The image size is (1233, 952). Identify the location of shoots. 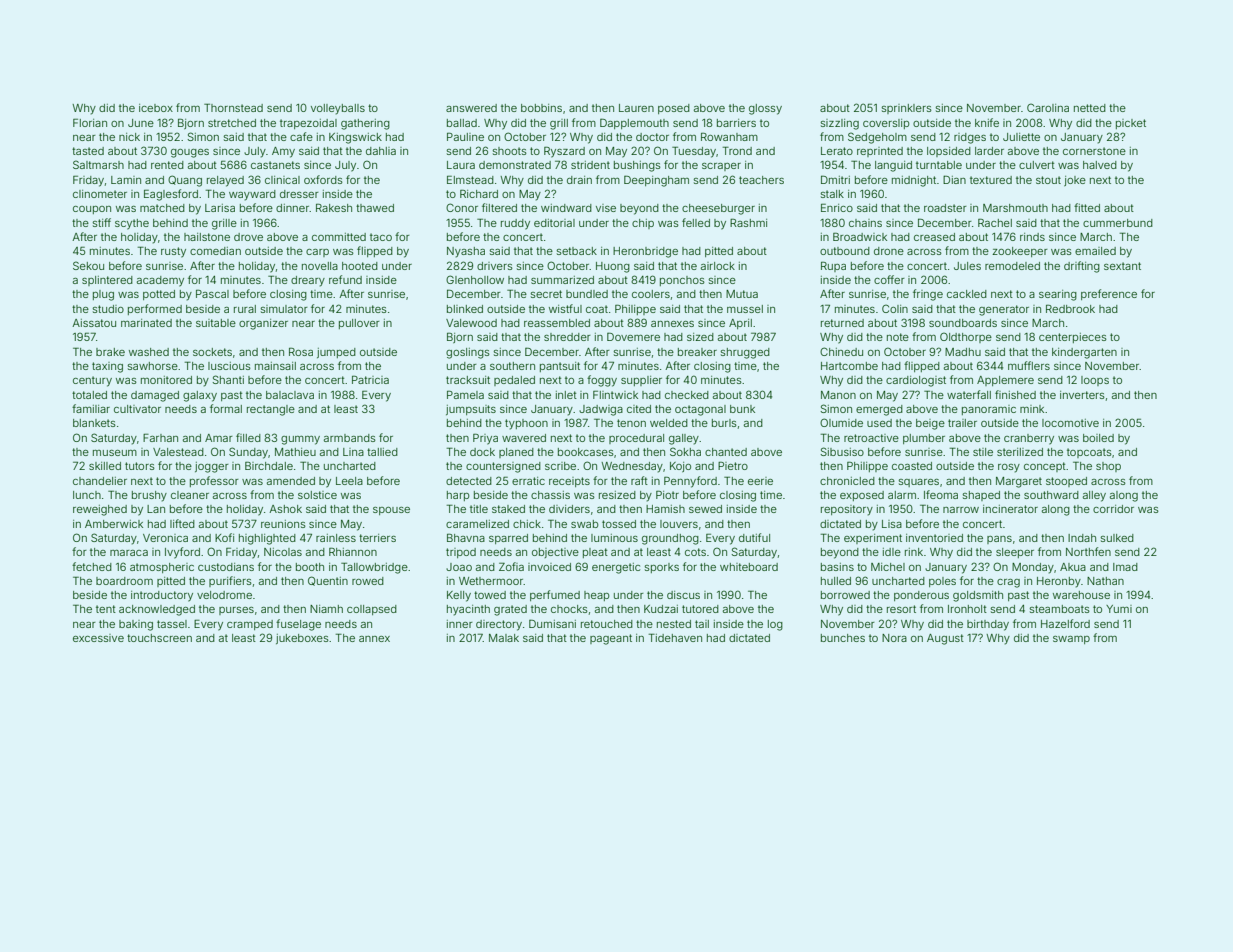
(510, 151).
